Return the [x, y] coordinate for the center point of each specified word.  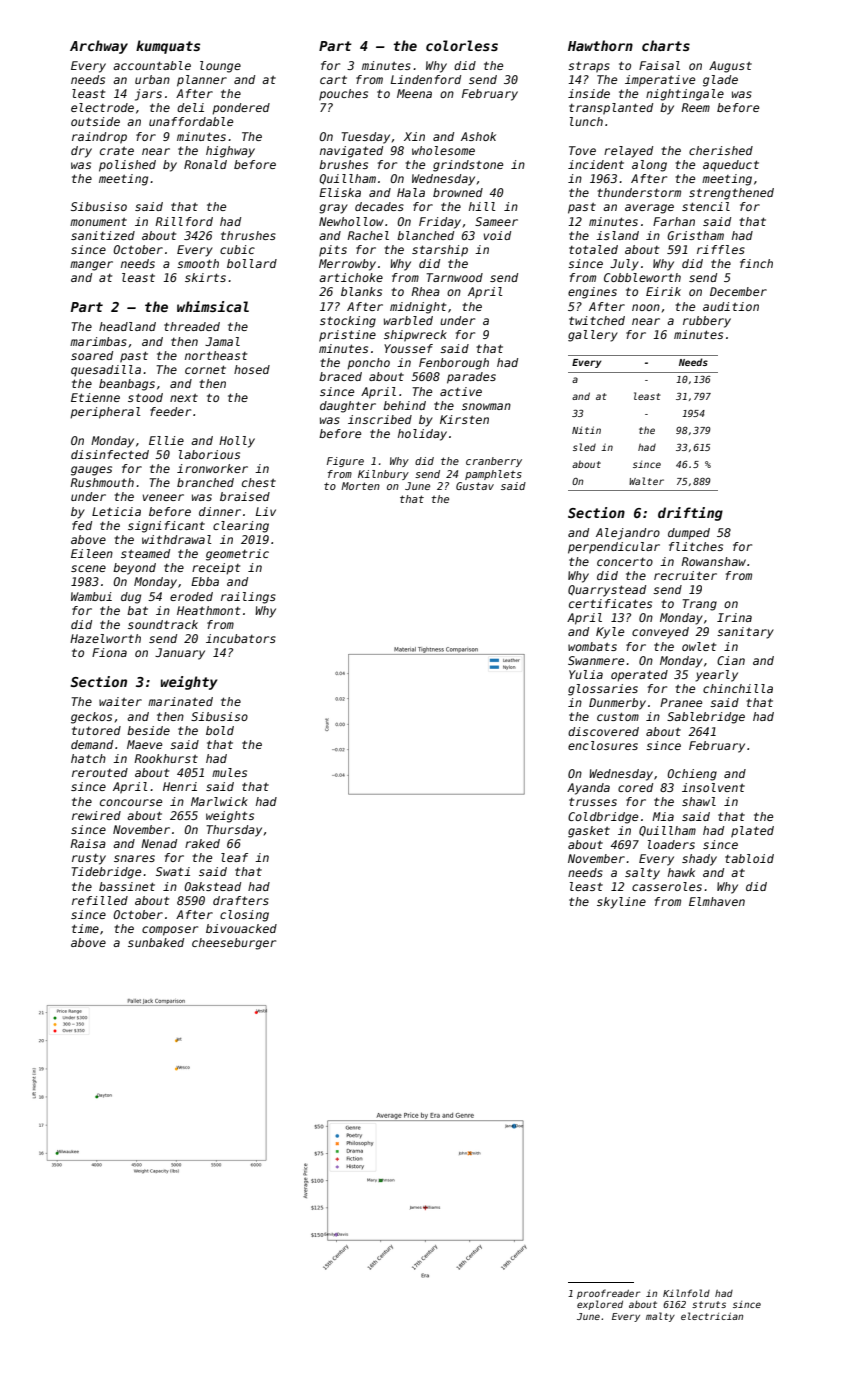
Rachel [368, 235]
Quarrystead [607, 591]
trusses [593, 802]
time [85, 928]
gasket [589, 832]
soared [92, 355]
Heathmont [208, 610]
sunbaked [156, 942]
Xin [414, 136]
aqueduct [731, 166]
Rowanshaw [713, 561]
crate [117, 151]
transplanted [611, 109]
